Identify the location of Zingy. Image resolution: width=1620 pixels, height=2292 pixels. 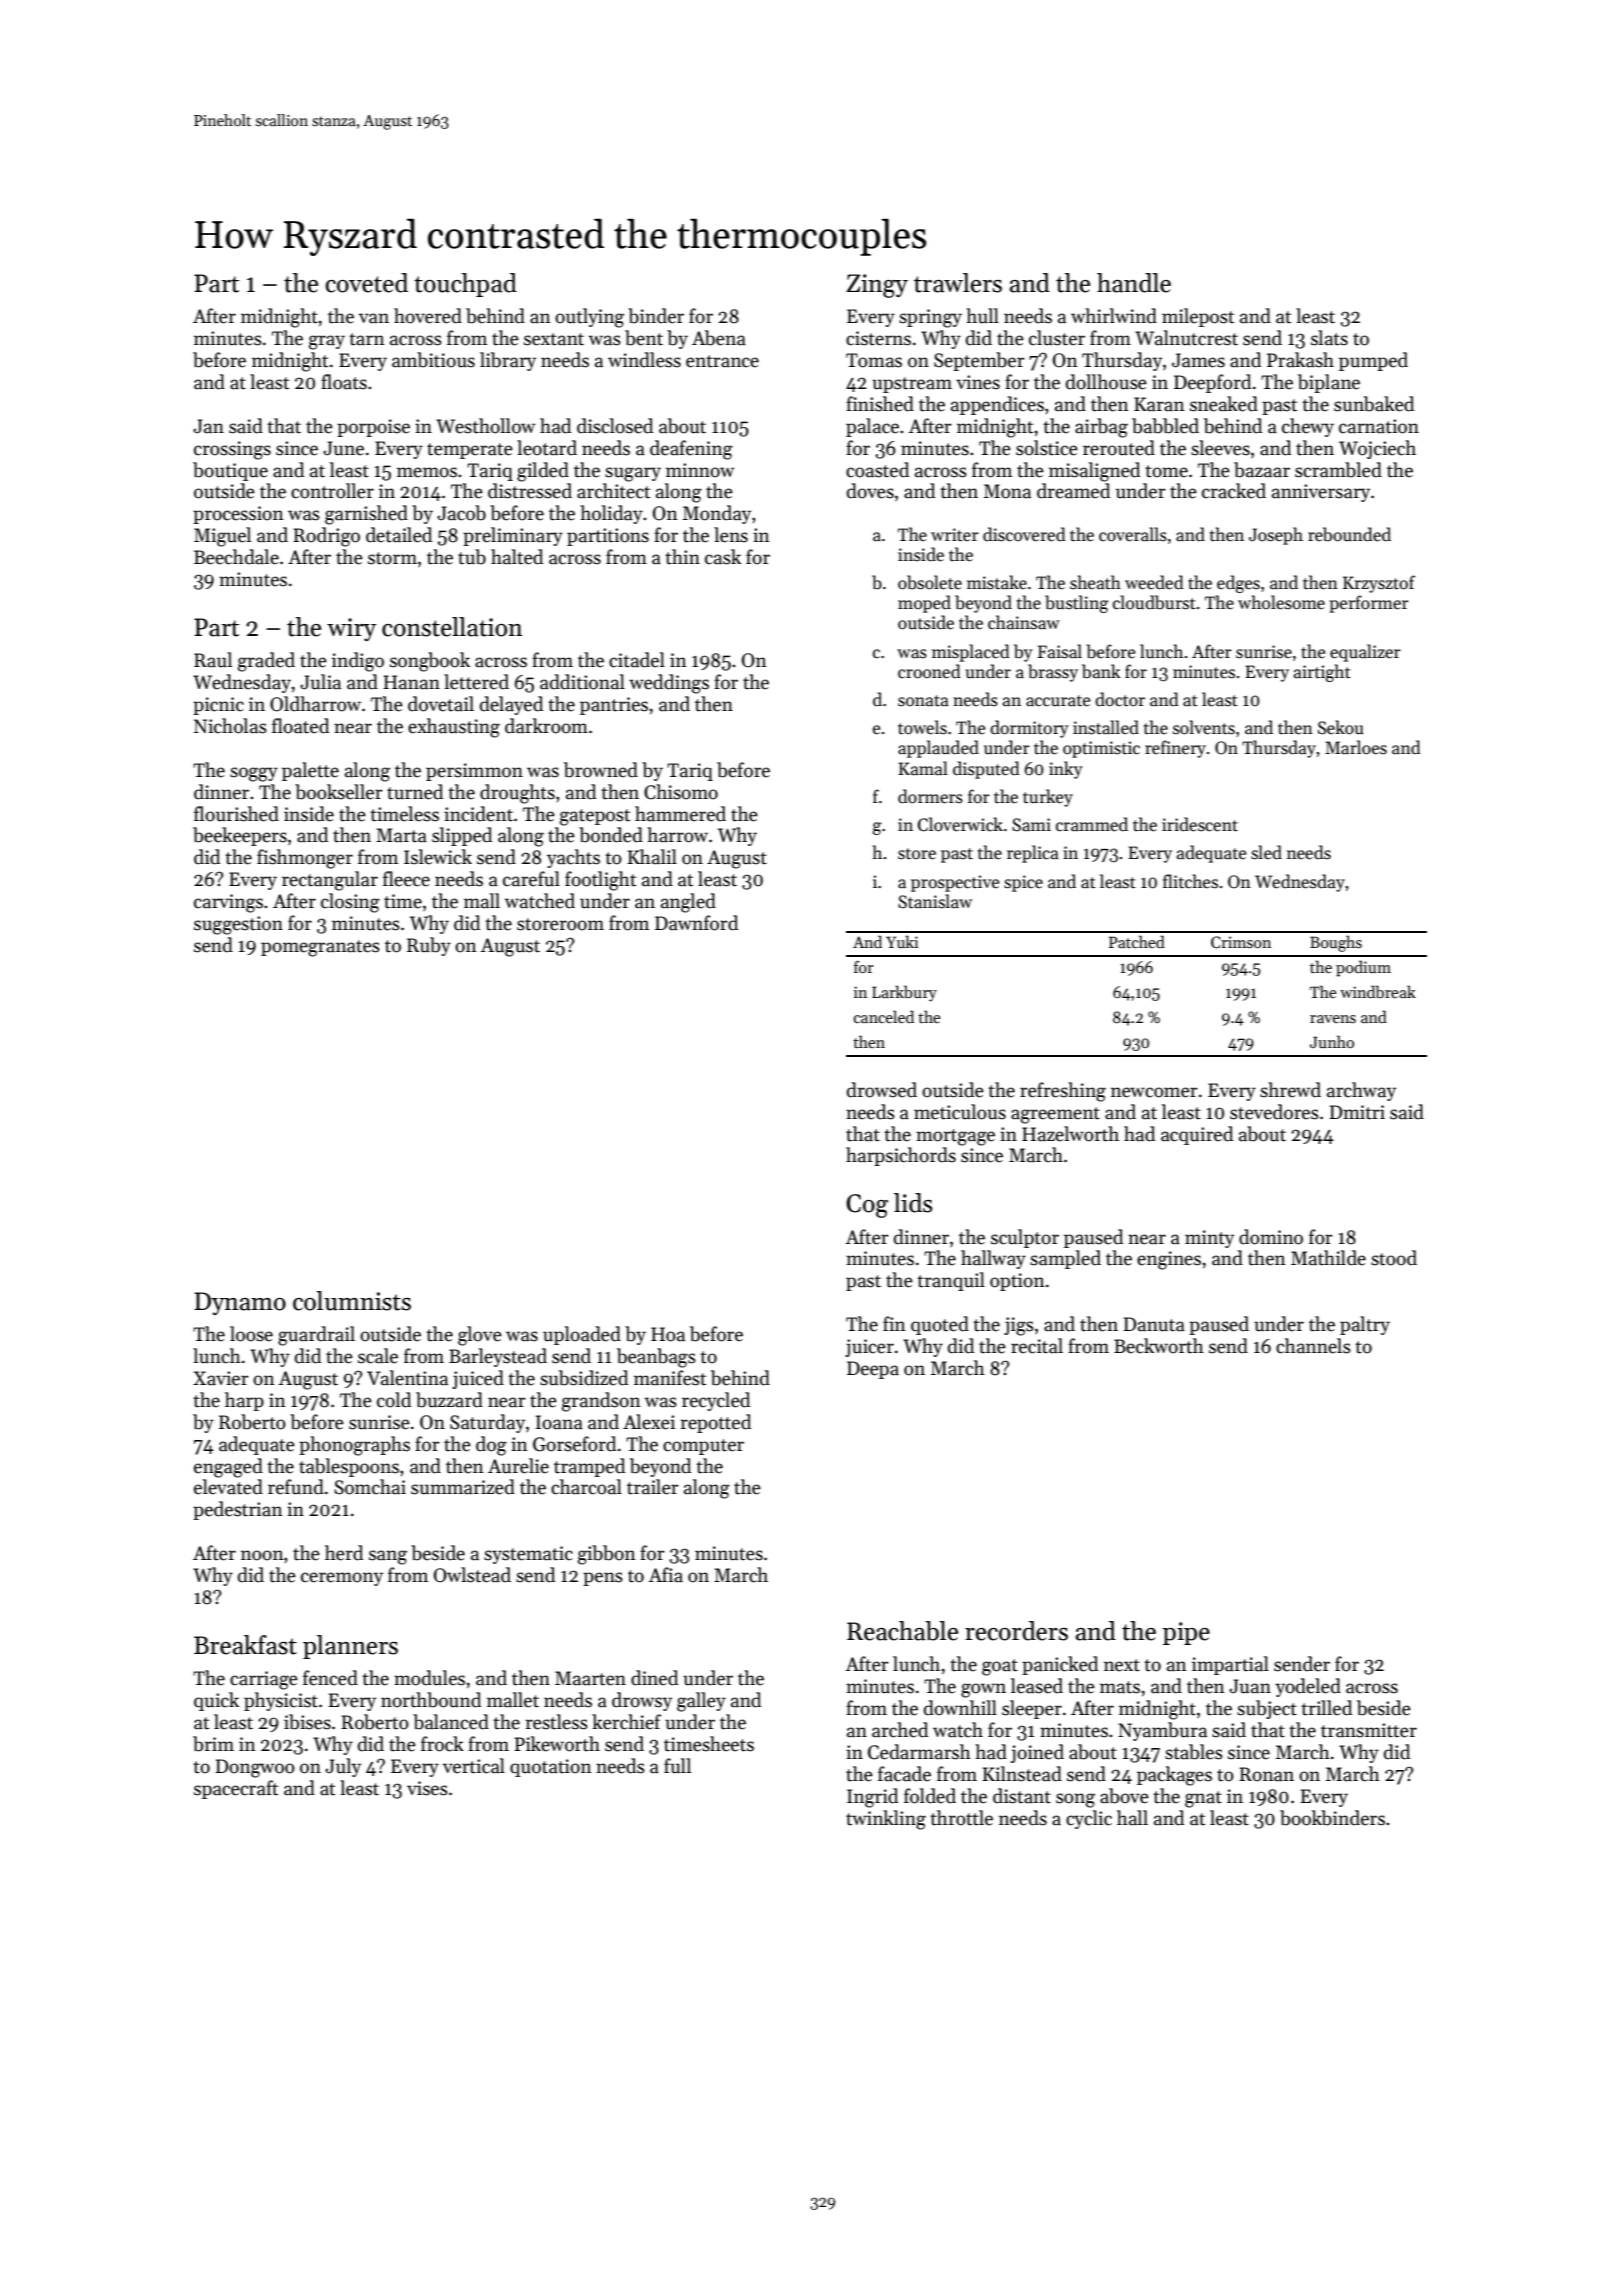
(877, 286).
